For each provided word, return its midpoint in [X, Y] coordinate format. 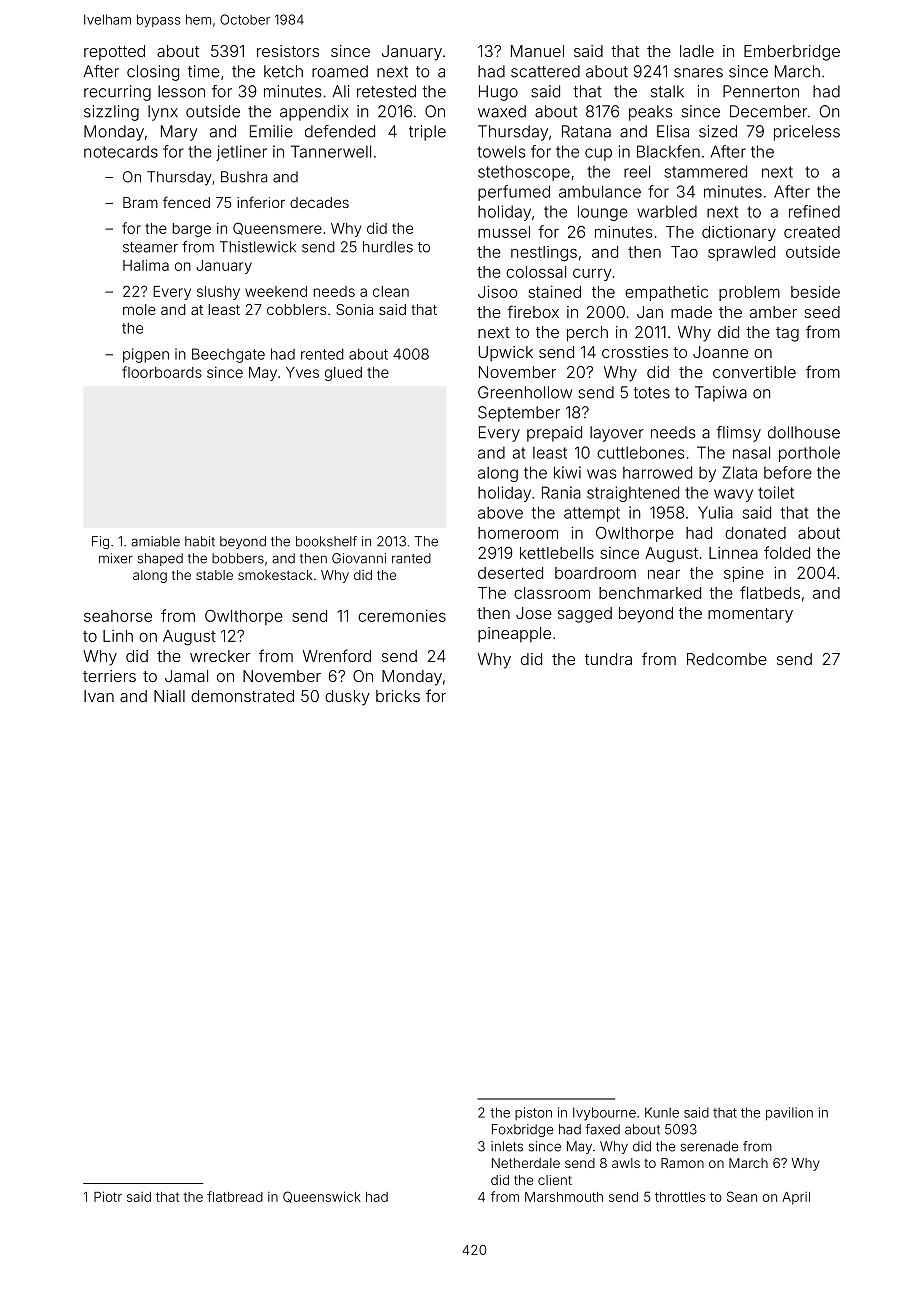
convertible [754, 372]
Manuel [537, 51]
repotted [114, 52]
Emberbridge [792, 53]
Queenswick [322, 1197]
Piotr [108, 1196]
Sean [742, 1196]
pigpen [146, 355]
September [519, 414]
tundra [608, 659]
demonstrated [242, 696]
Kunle [662, 1112]
